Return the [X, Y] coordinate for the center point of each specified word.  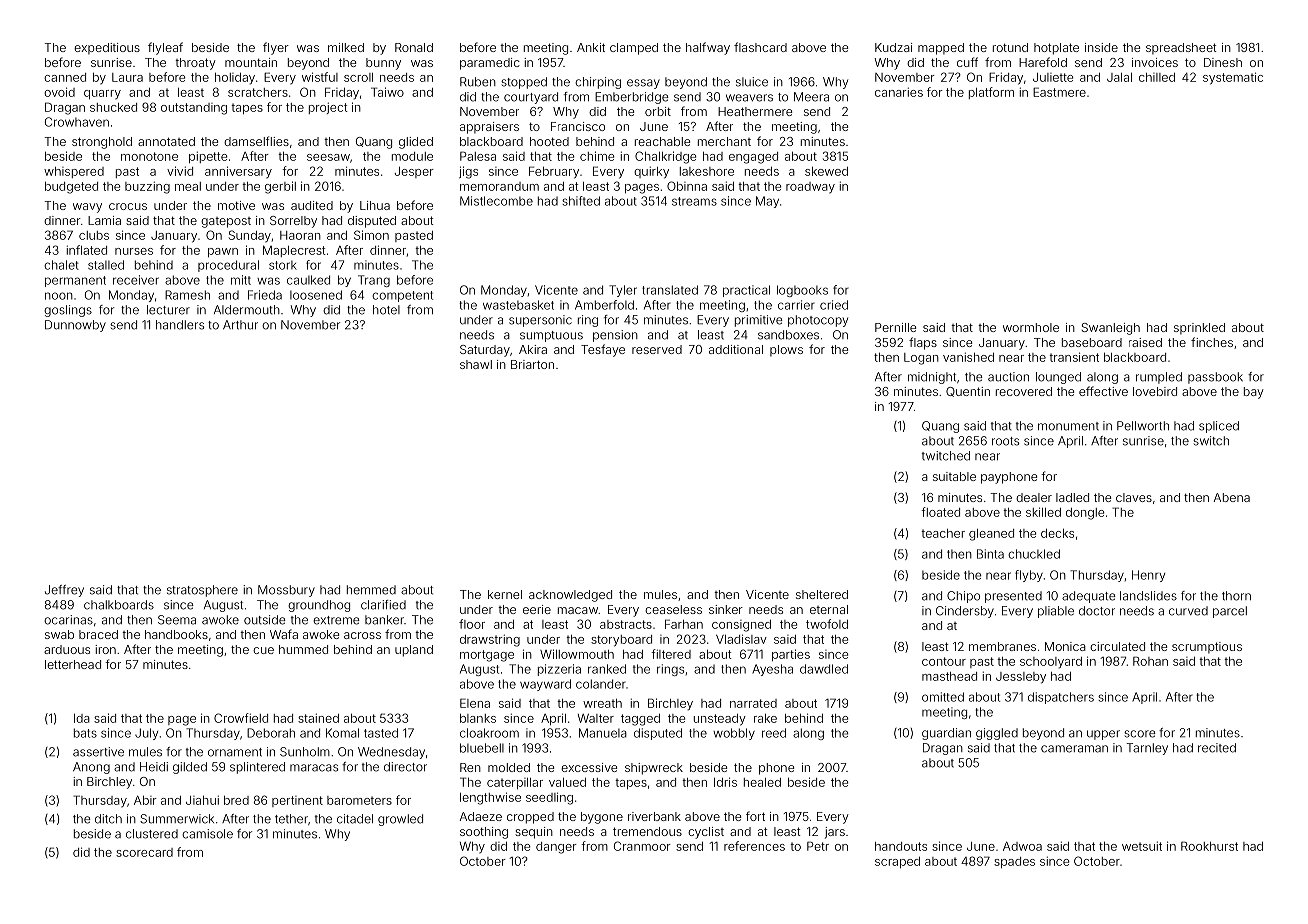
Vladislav [741, 639]
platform [991, 93]
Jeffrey [64, 591]
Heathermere [755, 111]
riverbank [654, 816]
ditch [108, 819]
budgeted [71, 188]
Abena [1232, 497]
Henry [1148, 576]
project [328, 108]
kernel [505, 594]
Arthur [240, 325]
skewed [826, 171]
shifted [581, 201]
